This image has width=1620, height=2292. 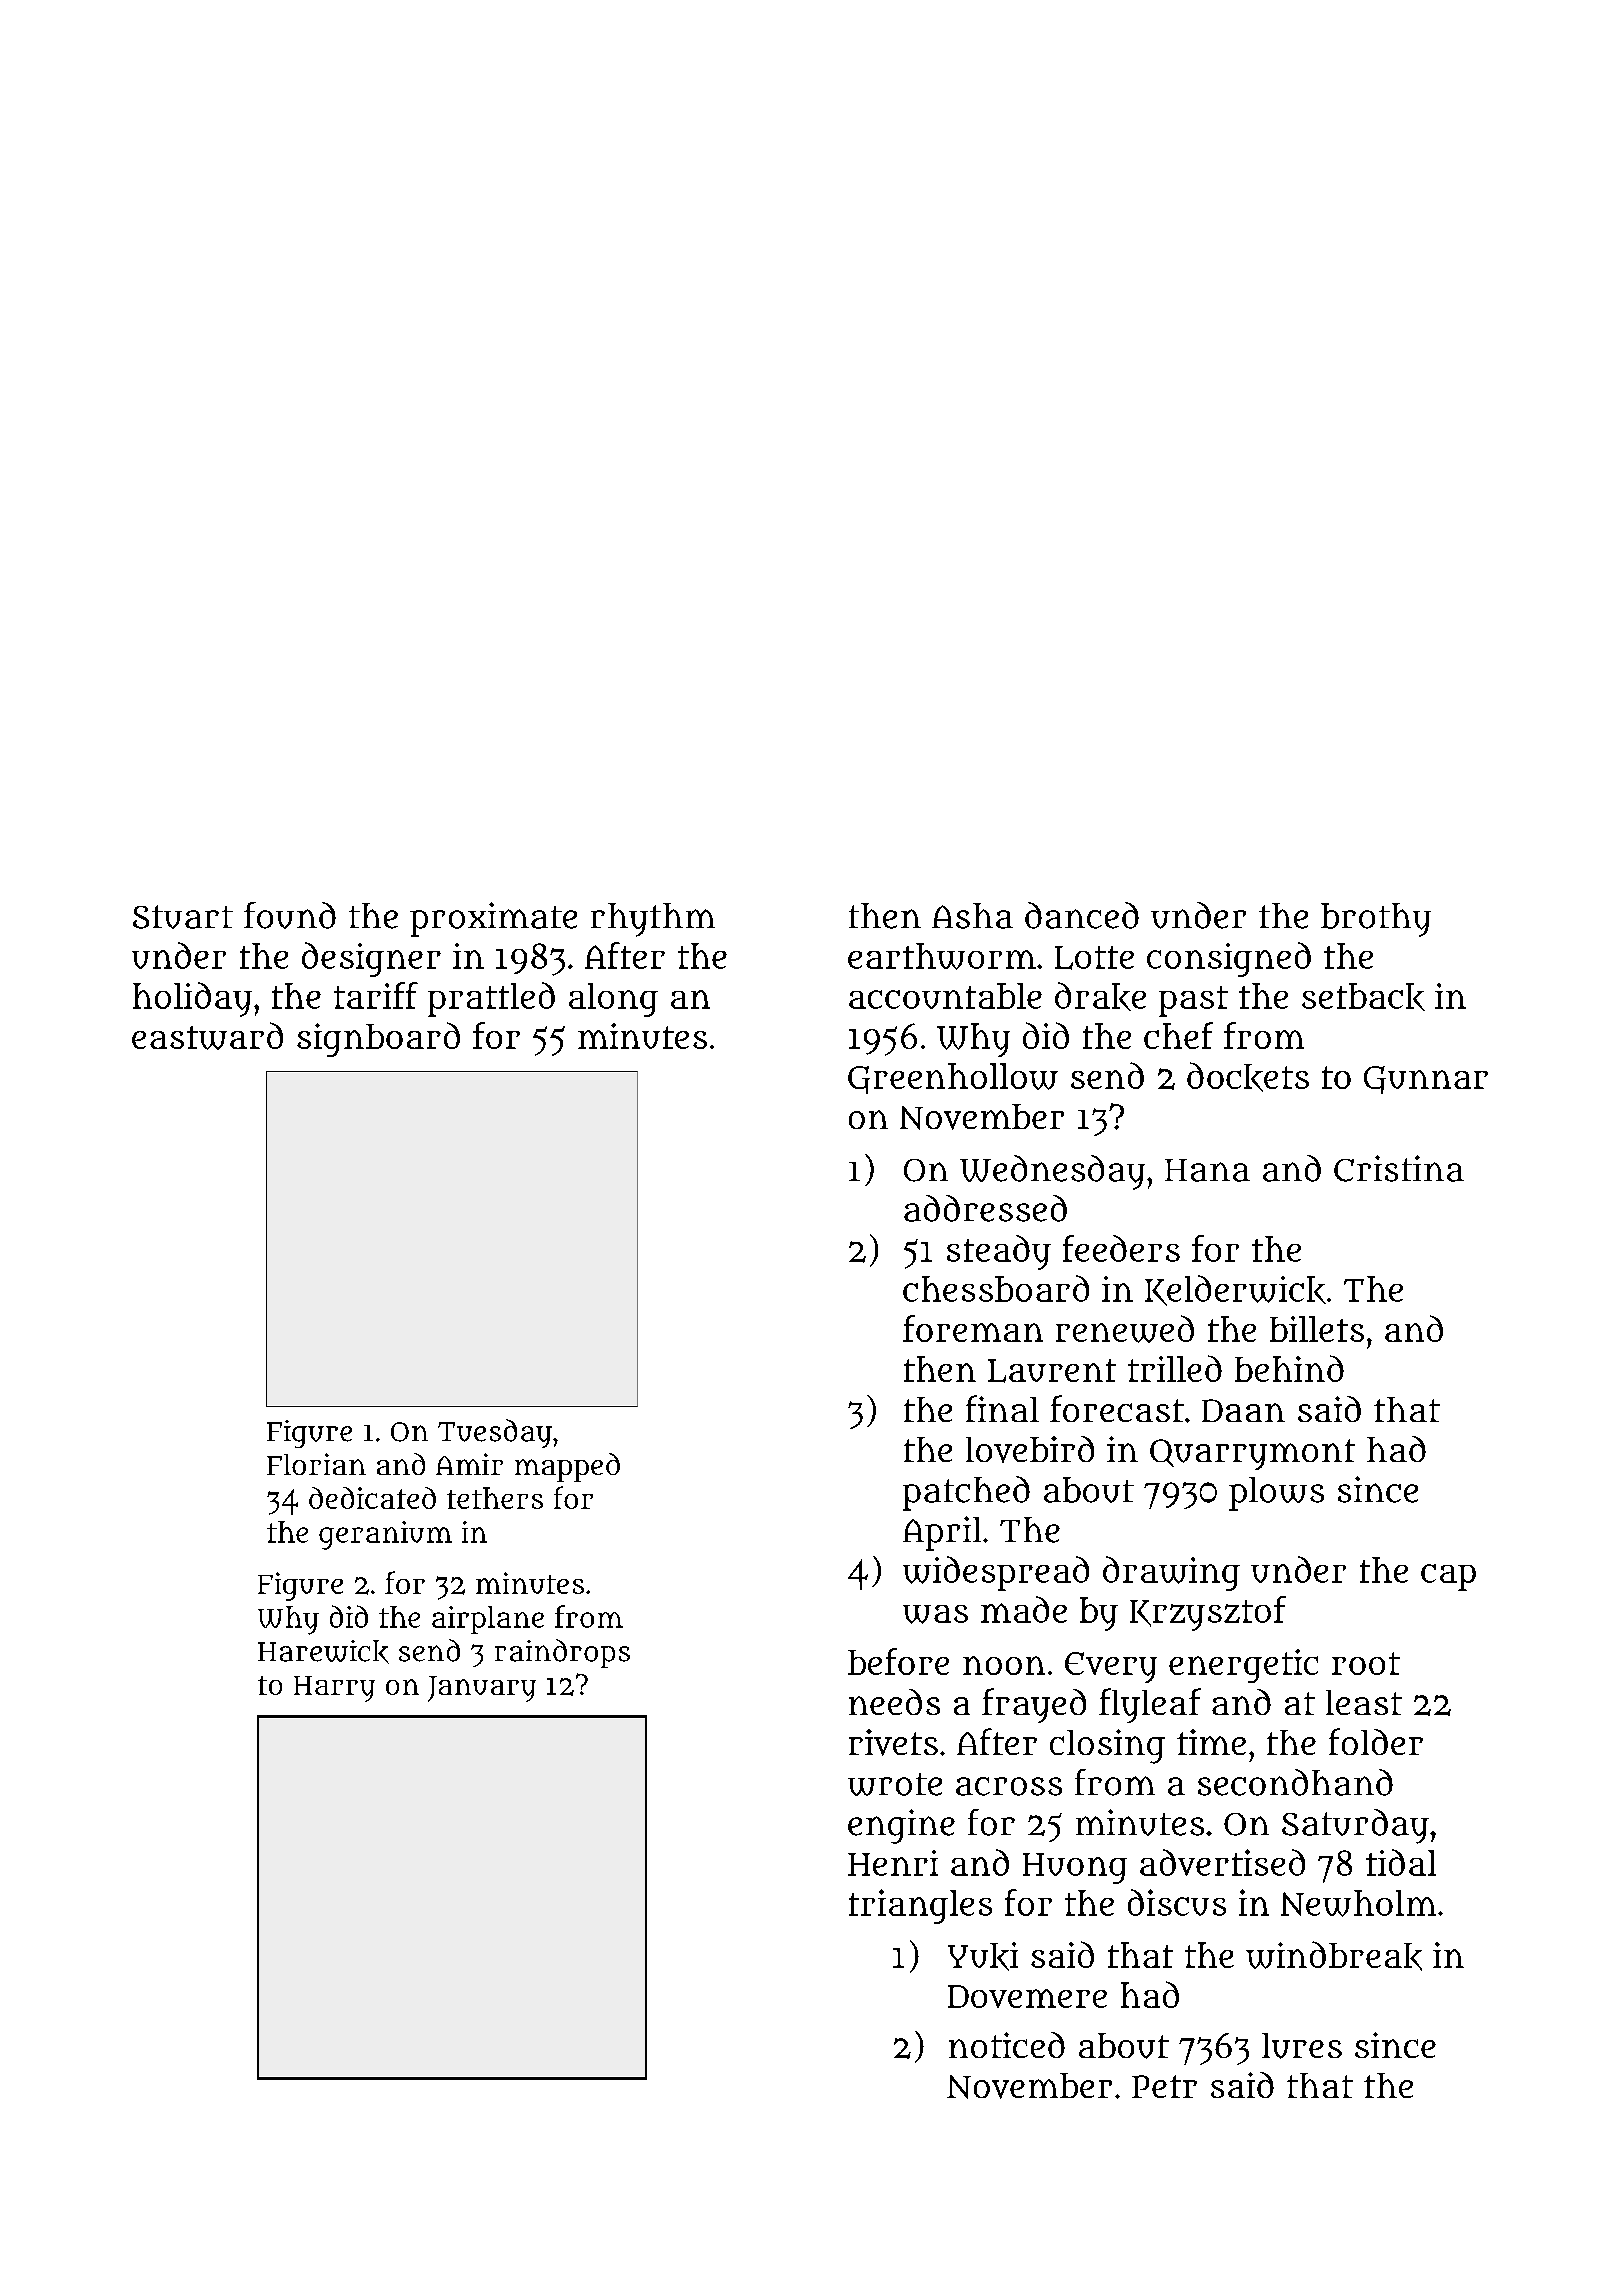 What do you see at coordinates (1376, 1741) in the image?
I see `folder` at bounding box center [1376, 1741].
